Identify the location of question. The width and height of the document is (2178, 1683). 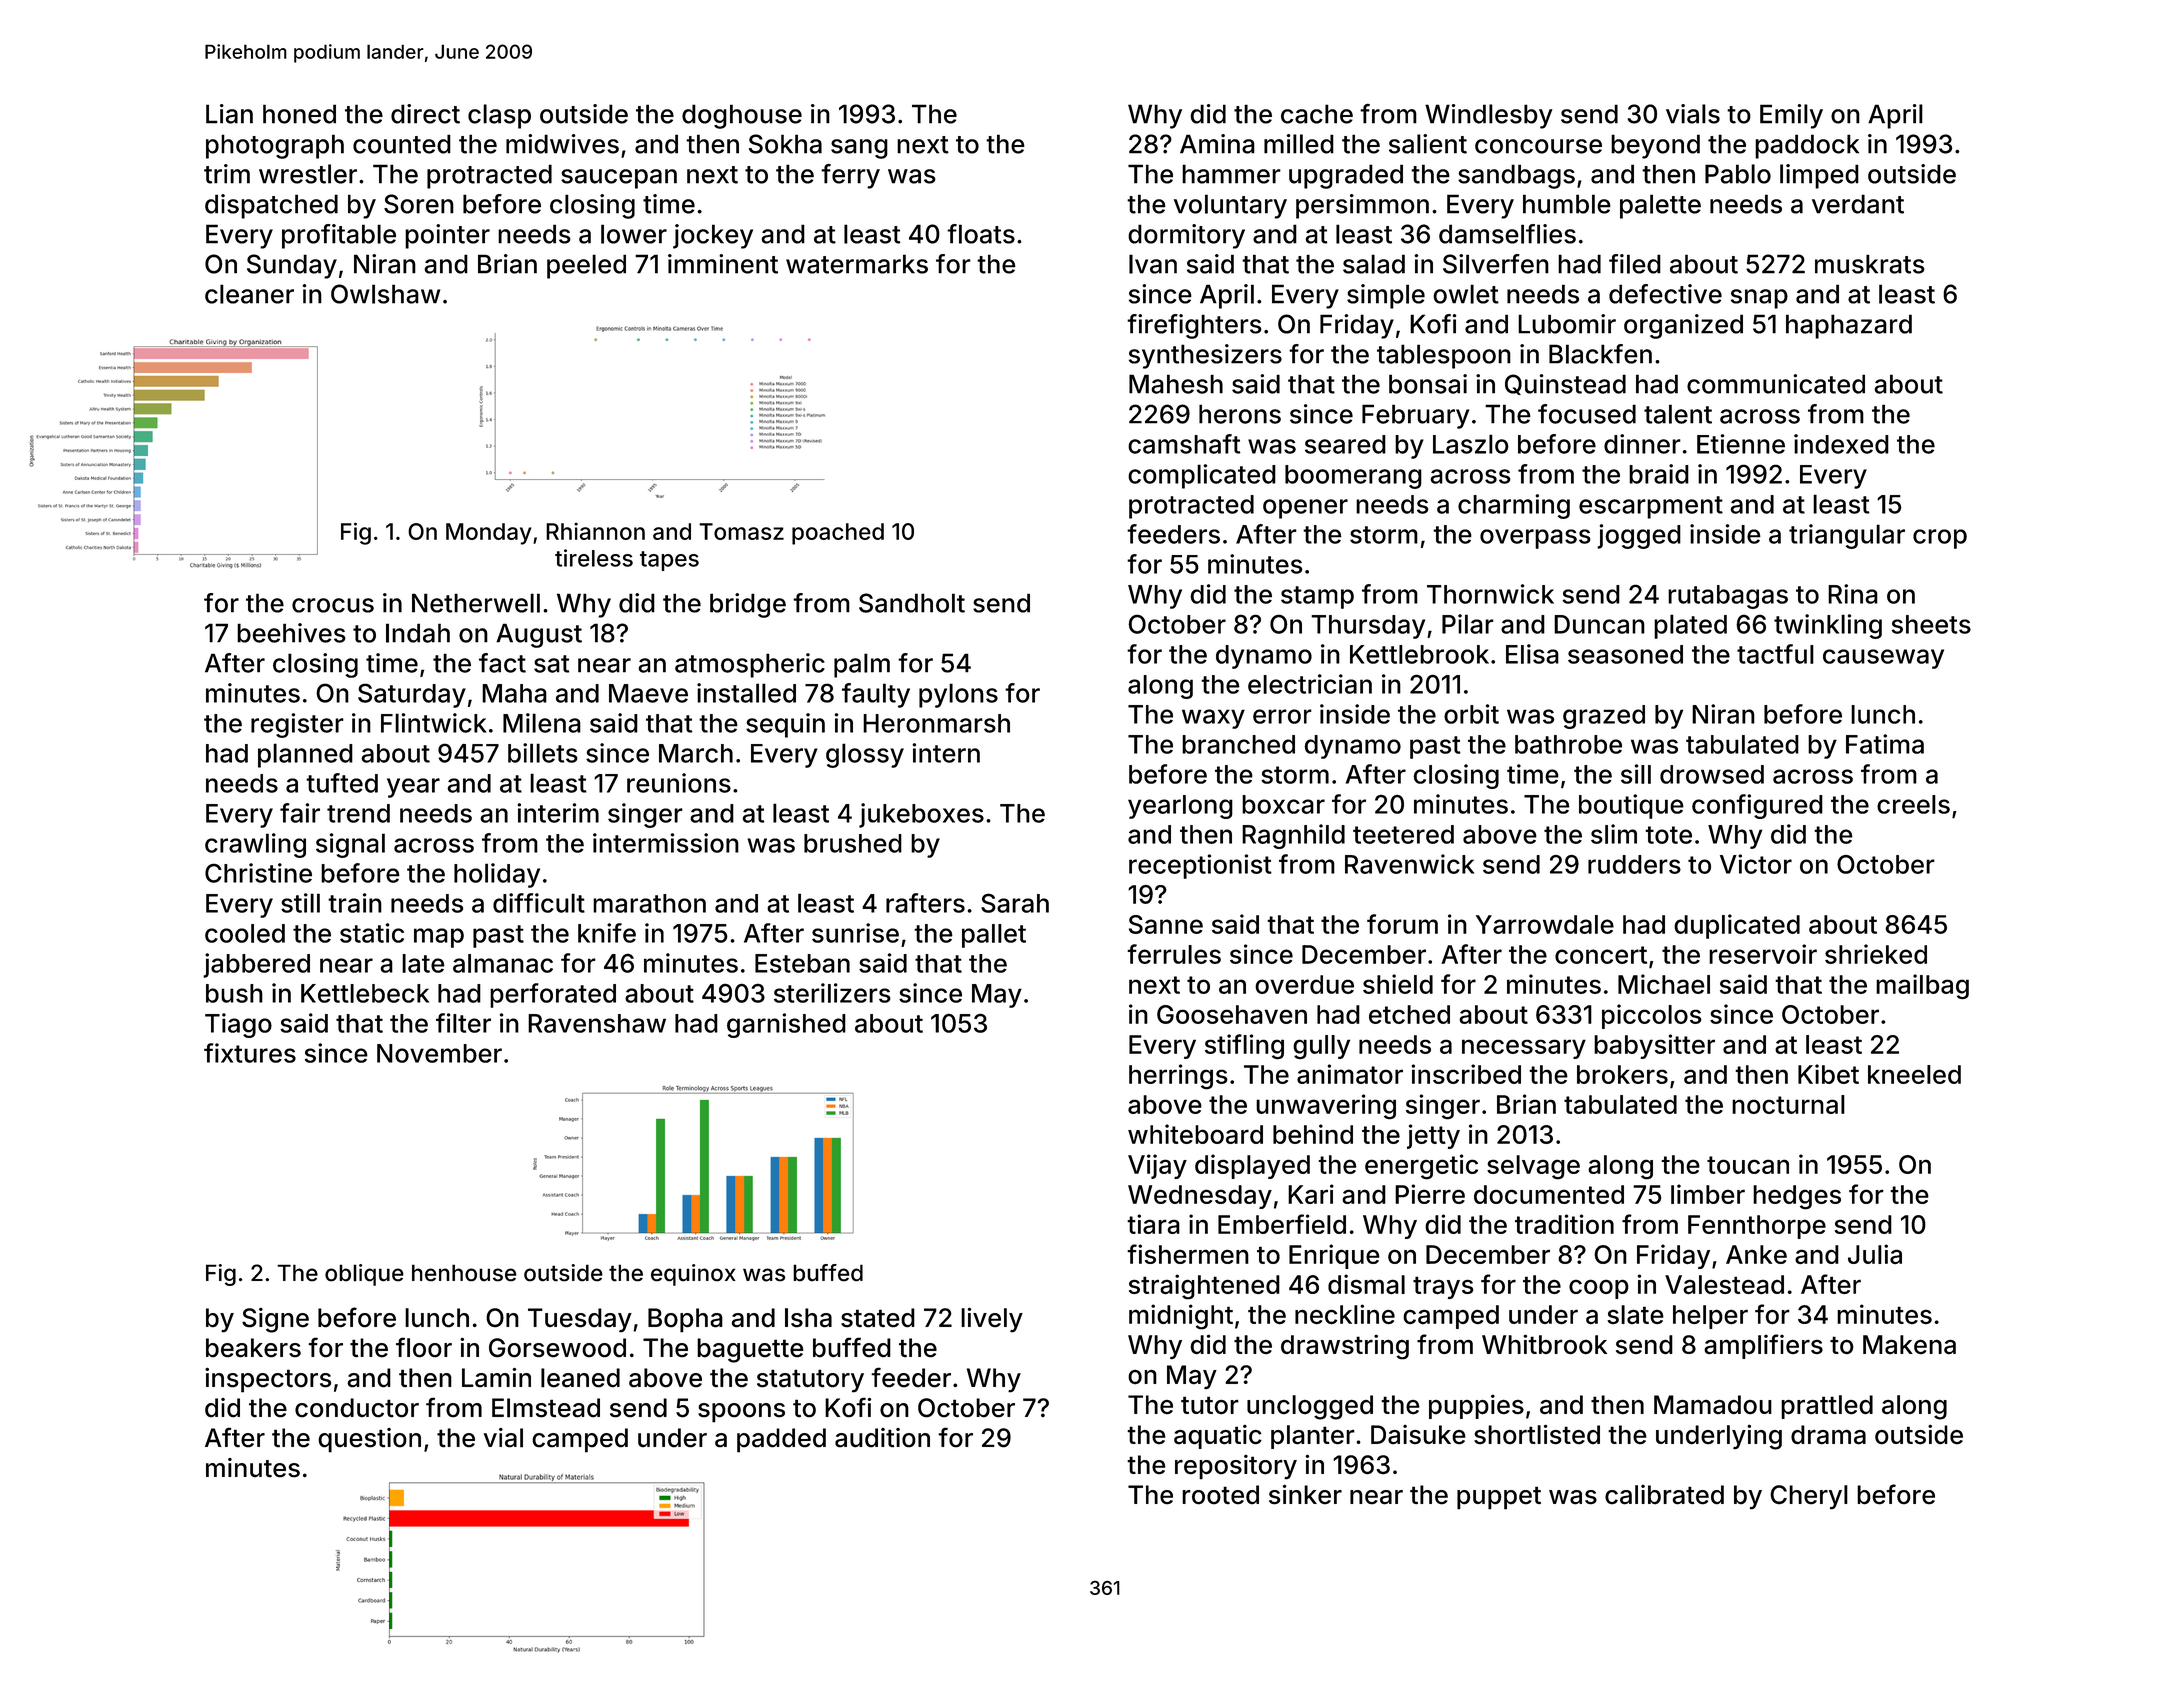
(369, 1440).
